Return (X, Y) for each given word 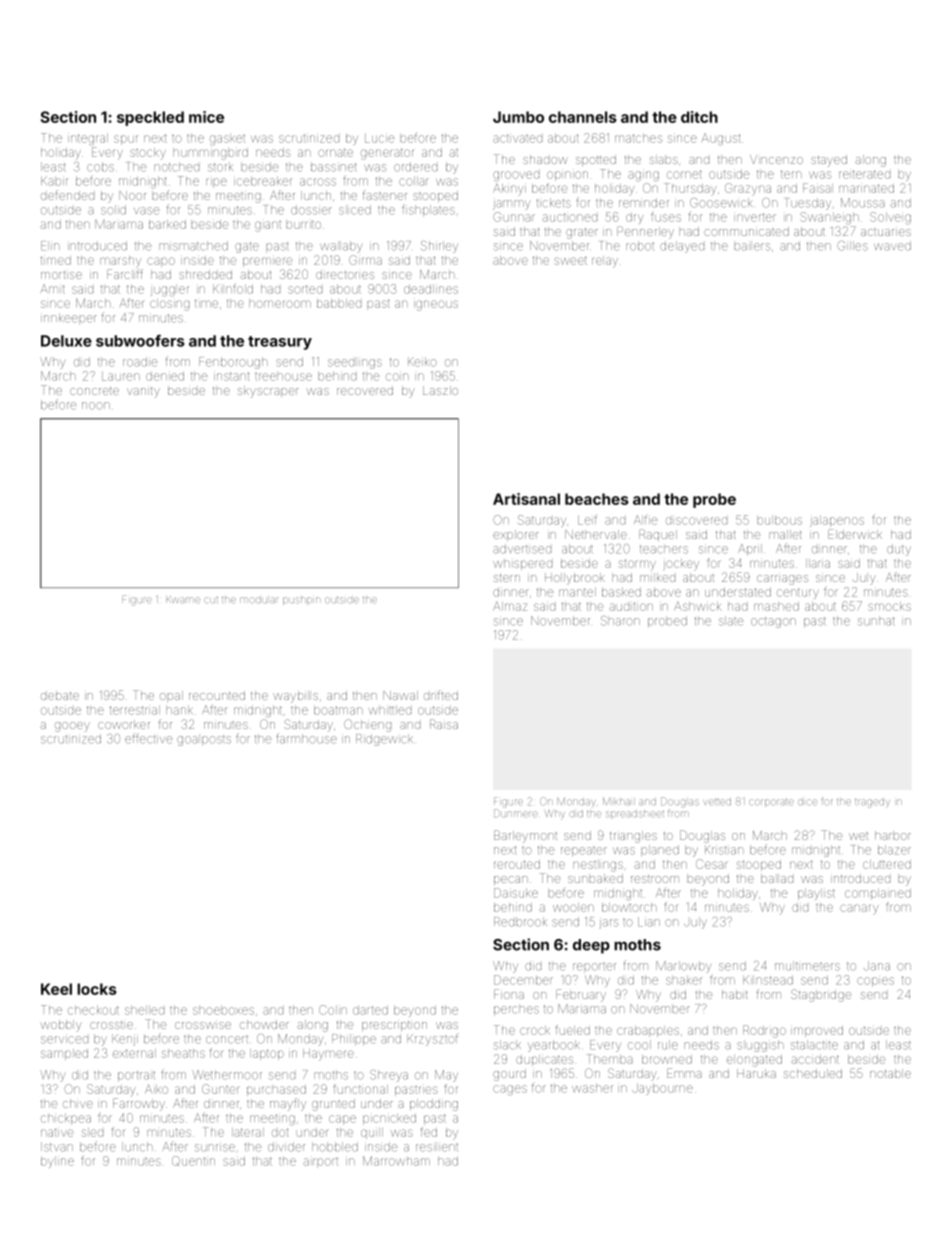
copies (875, 982)
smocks (889, 606)
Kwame (183, 600)
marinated (866, 188)
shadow (545, 159)
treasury (280, 343)
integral (88, 139)
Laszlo (440, 390)
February (581, 995)
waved (892, 246)
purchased (276, 1090)
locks (97, 989)
